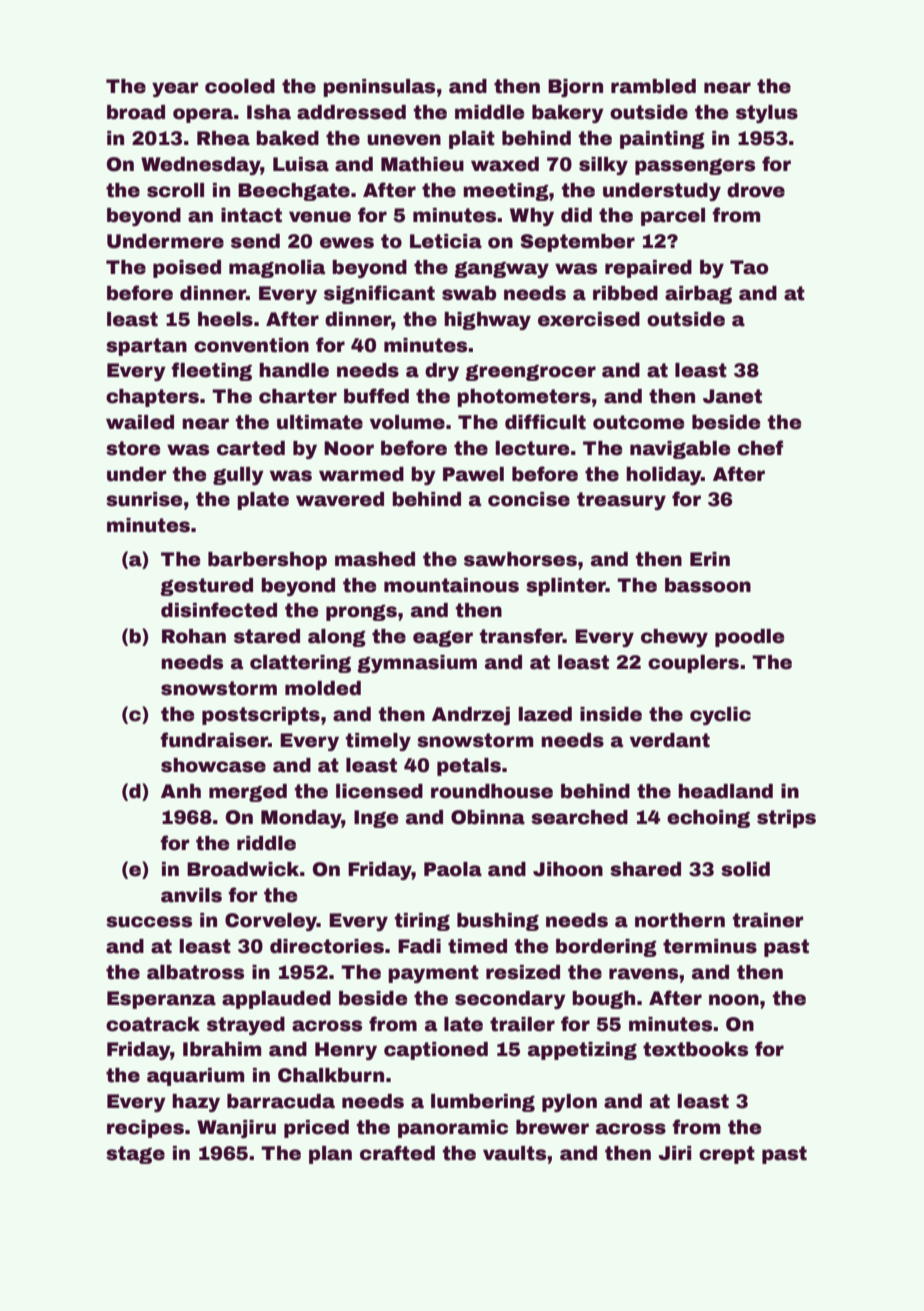 Image resolution: width=924 pixels, height=1311 pixels. Describe the element at coordinates (732, 396) in the document. I see `Janet` at that location.
